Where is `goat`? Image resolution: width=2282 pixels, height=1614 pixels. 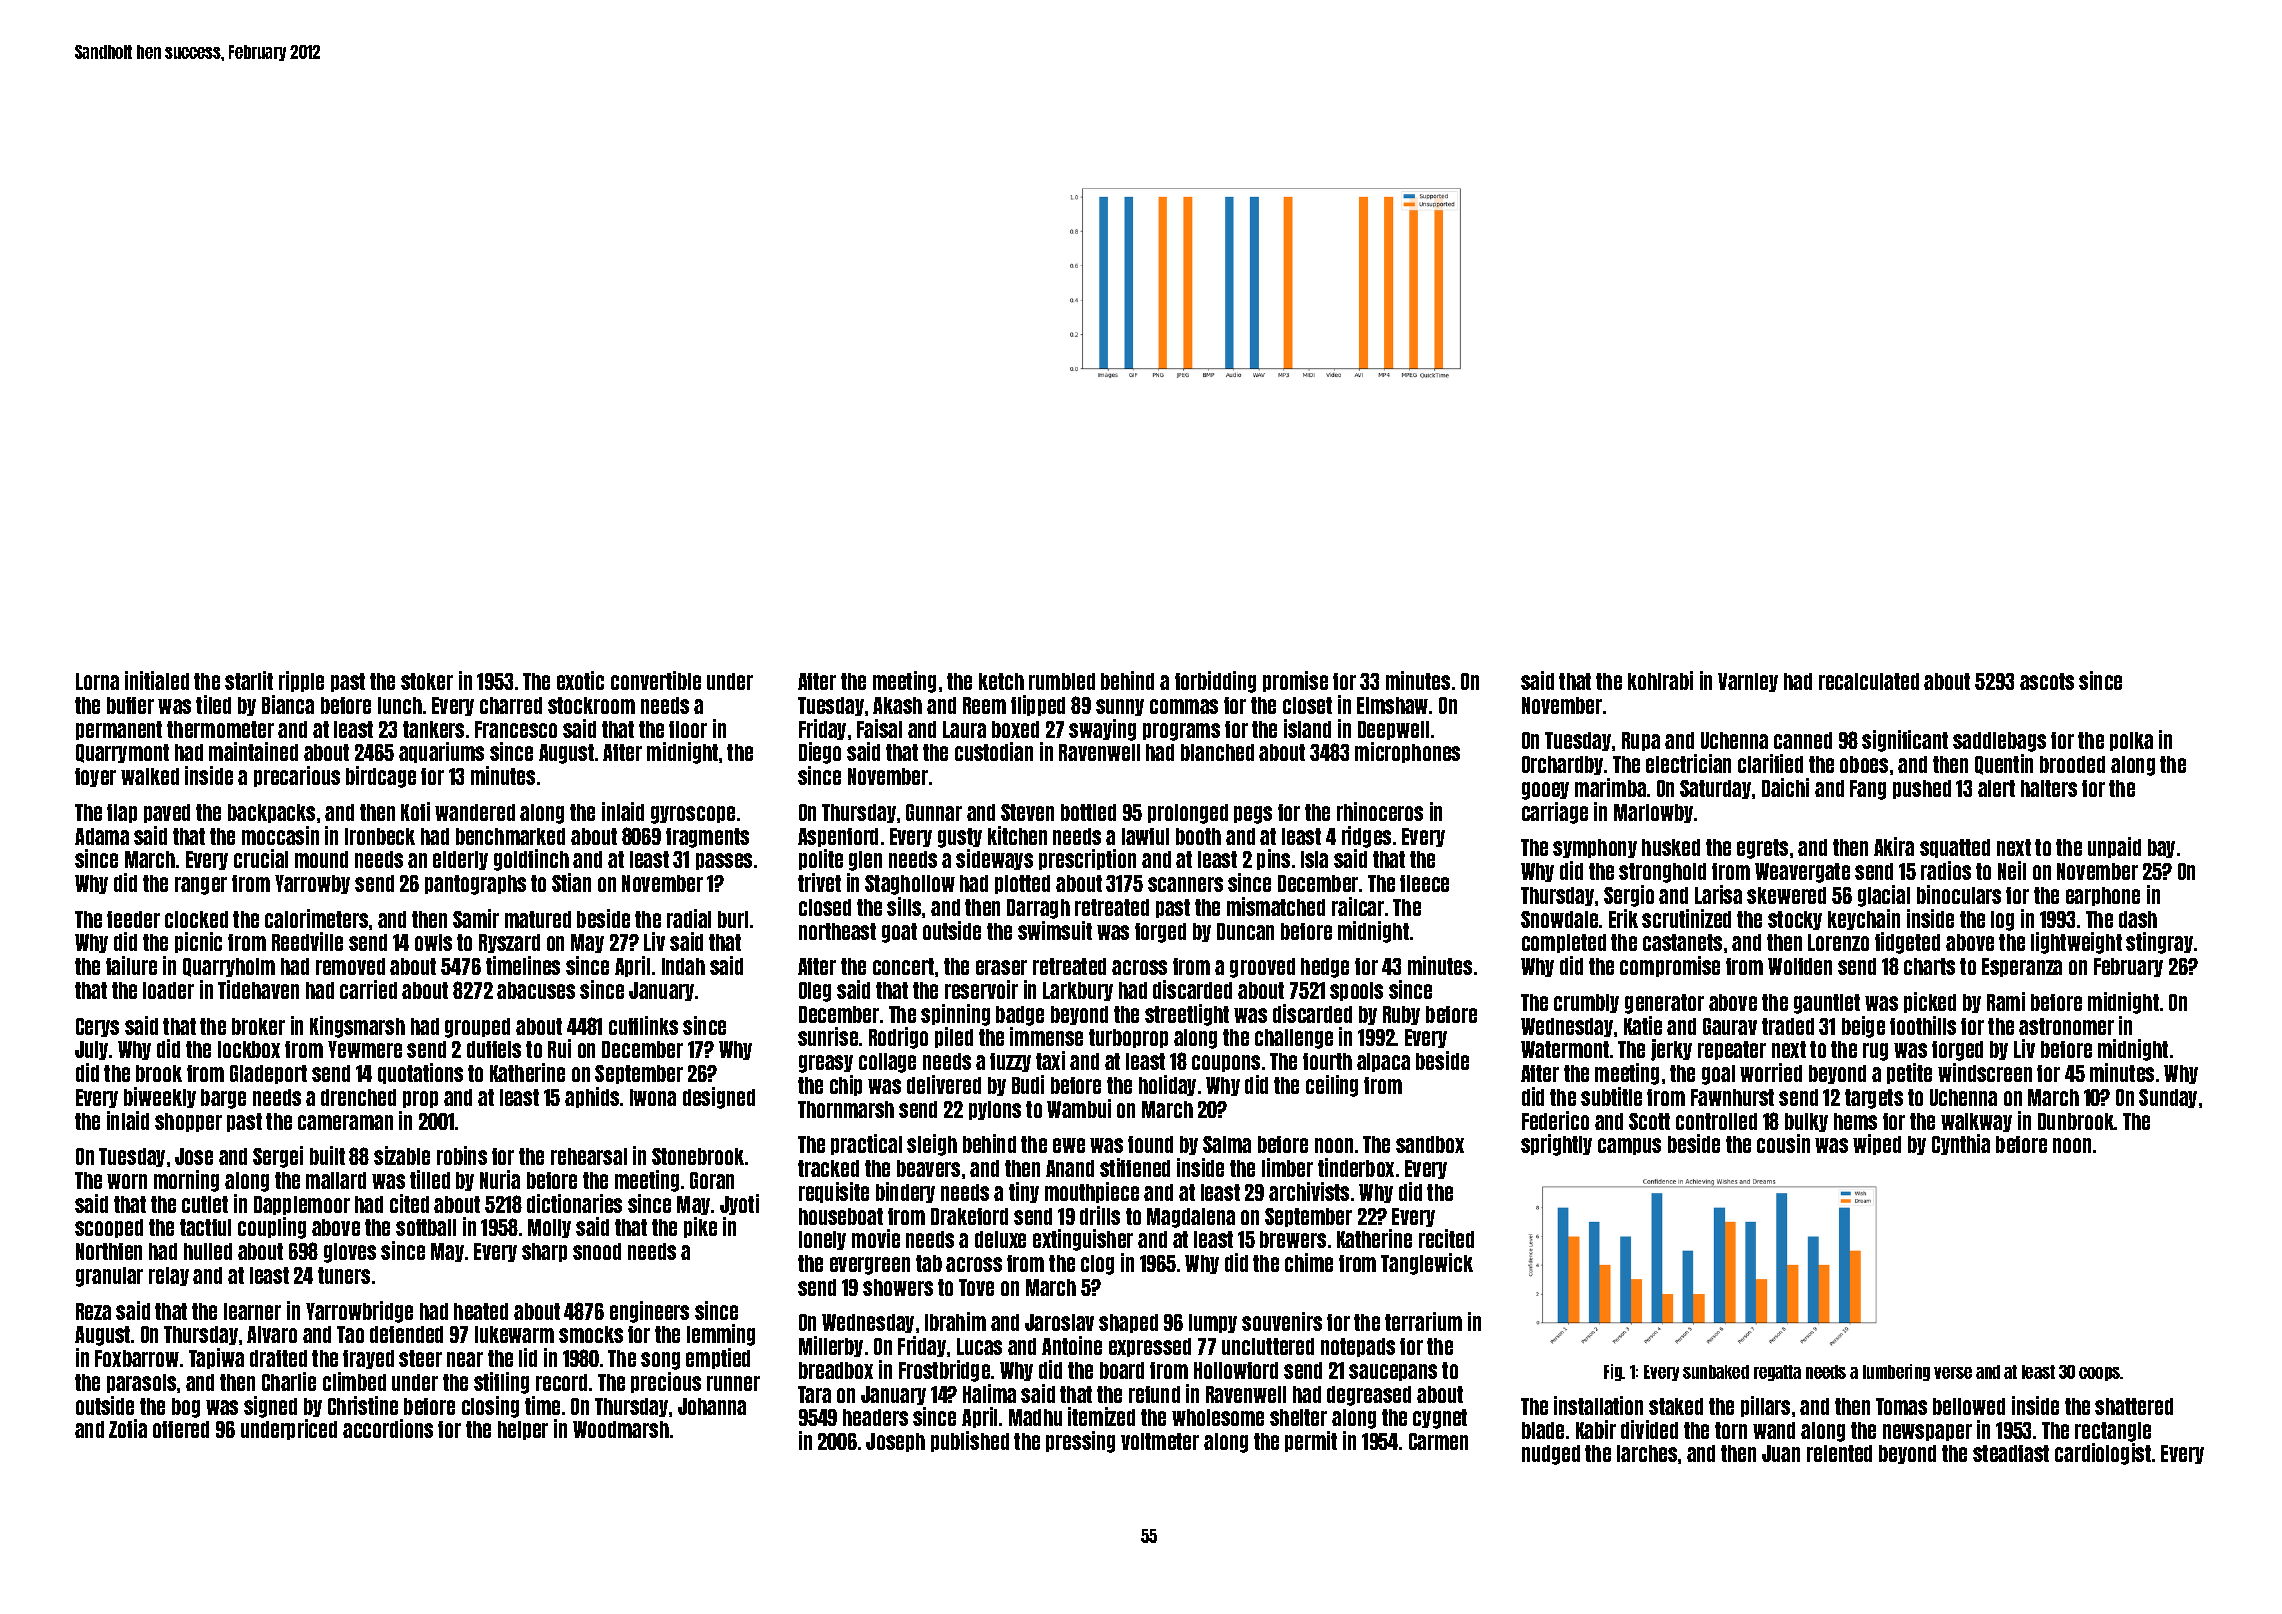
goat is located at coordinates (899, 933).
